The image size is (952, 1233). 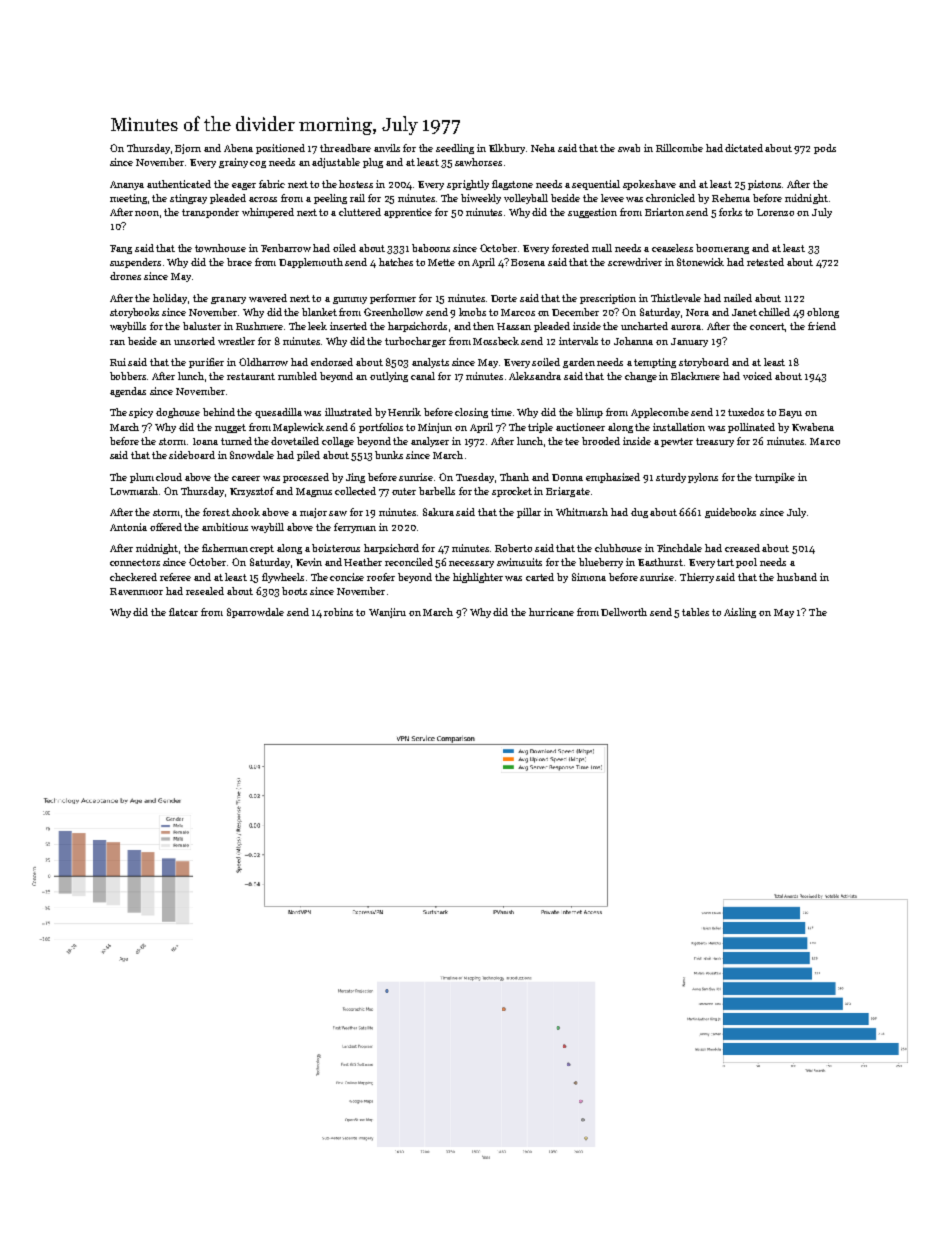 I want to click on ceaseless, so click(x=672, y=248).
